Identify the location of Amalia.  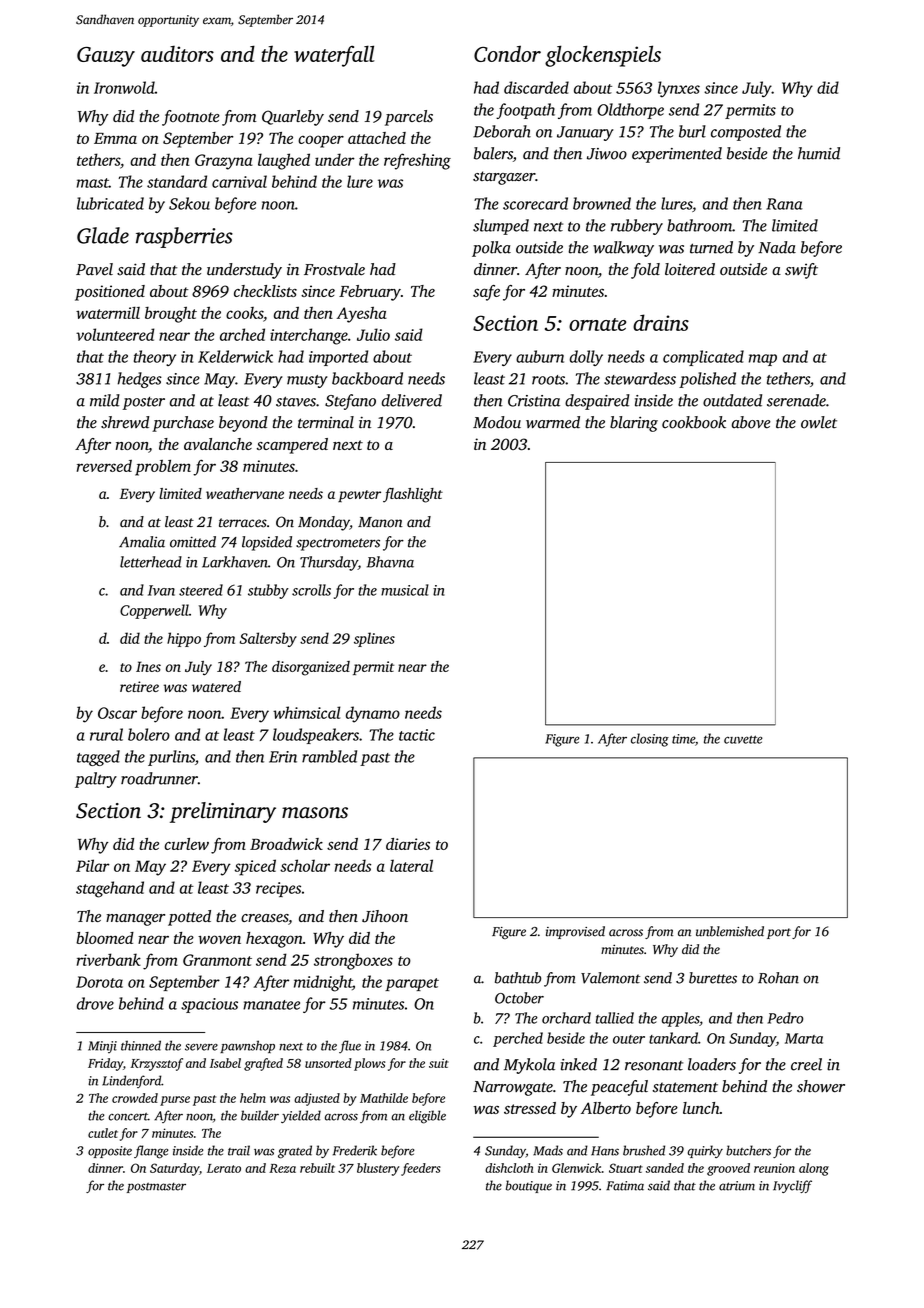
(142, 542).
